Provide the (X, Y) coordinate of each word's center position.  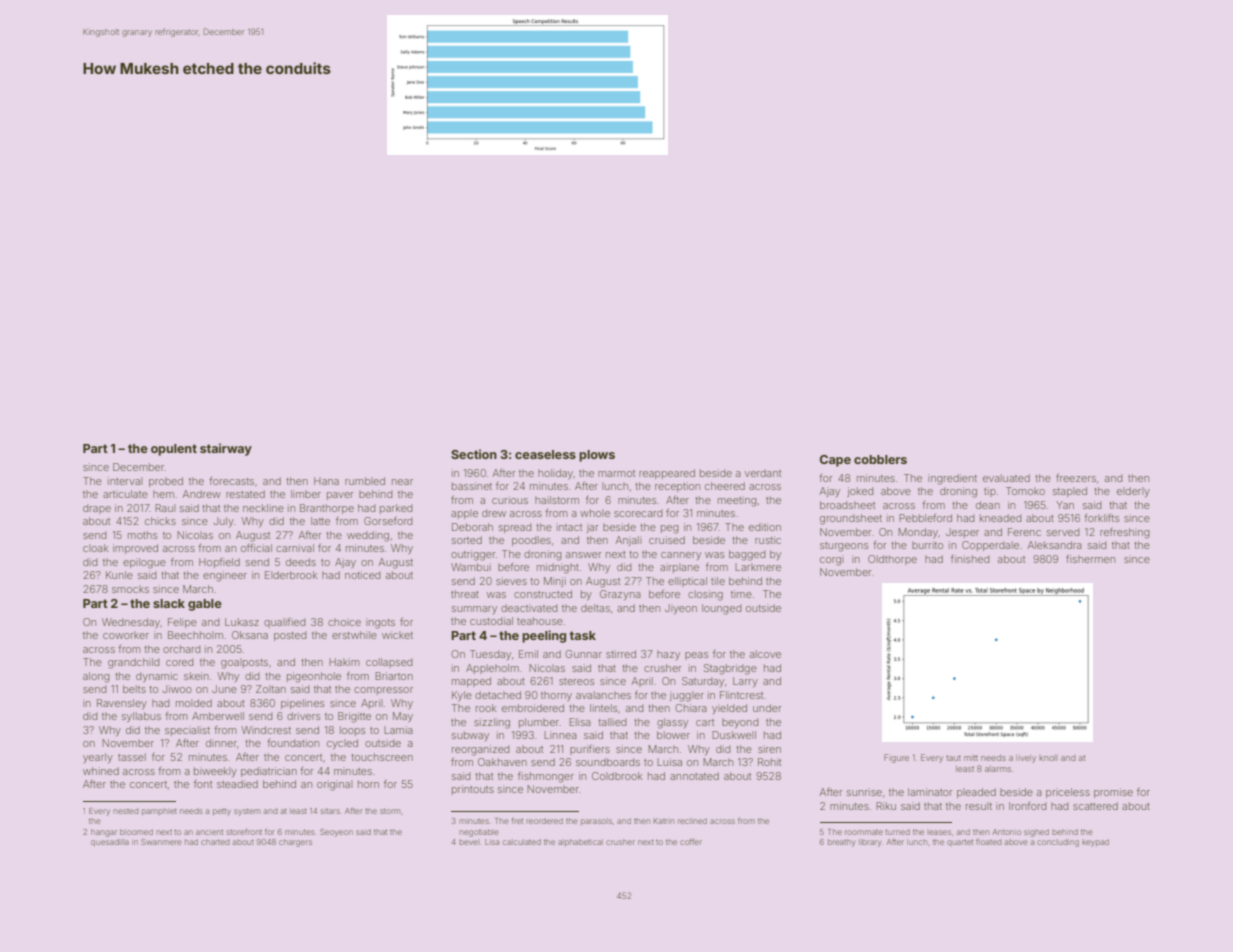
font (203, 784)
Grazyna (620, 595)
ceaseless (545, 454)
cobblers (880, 459)
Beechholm (195, 635)
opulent (174, 450)
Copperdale (990, 546)
